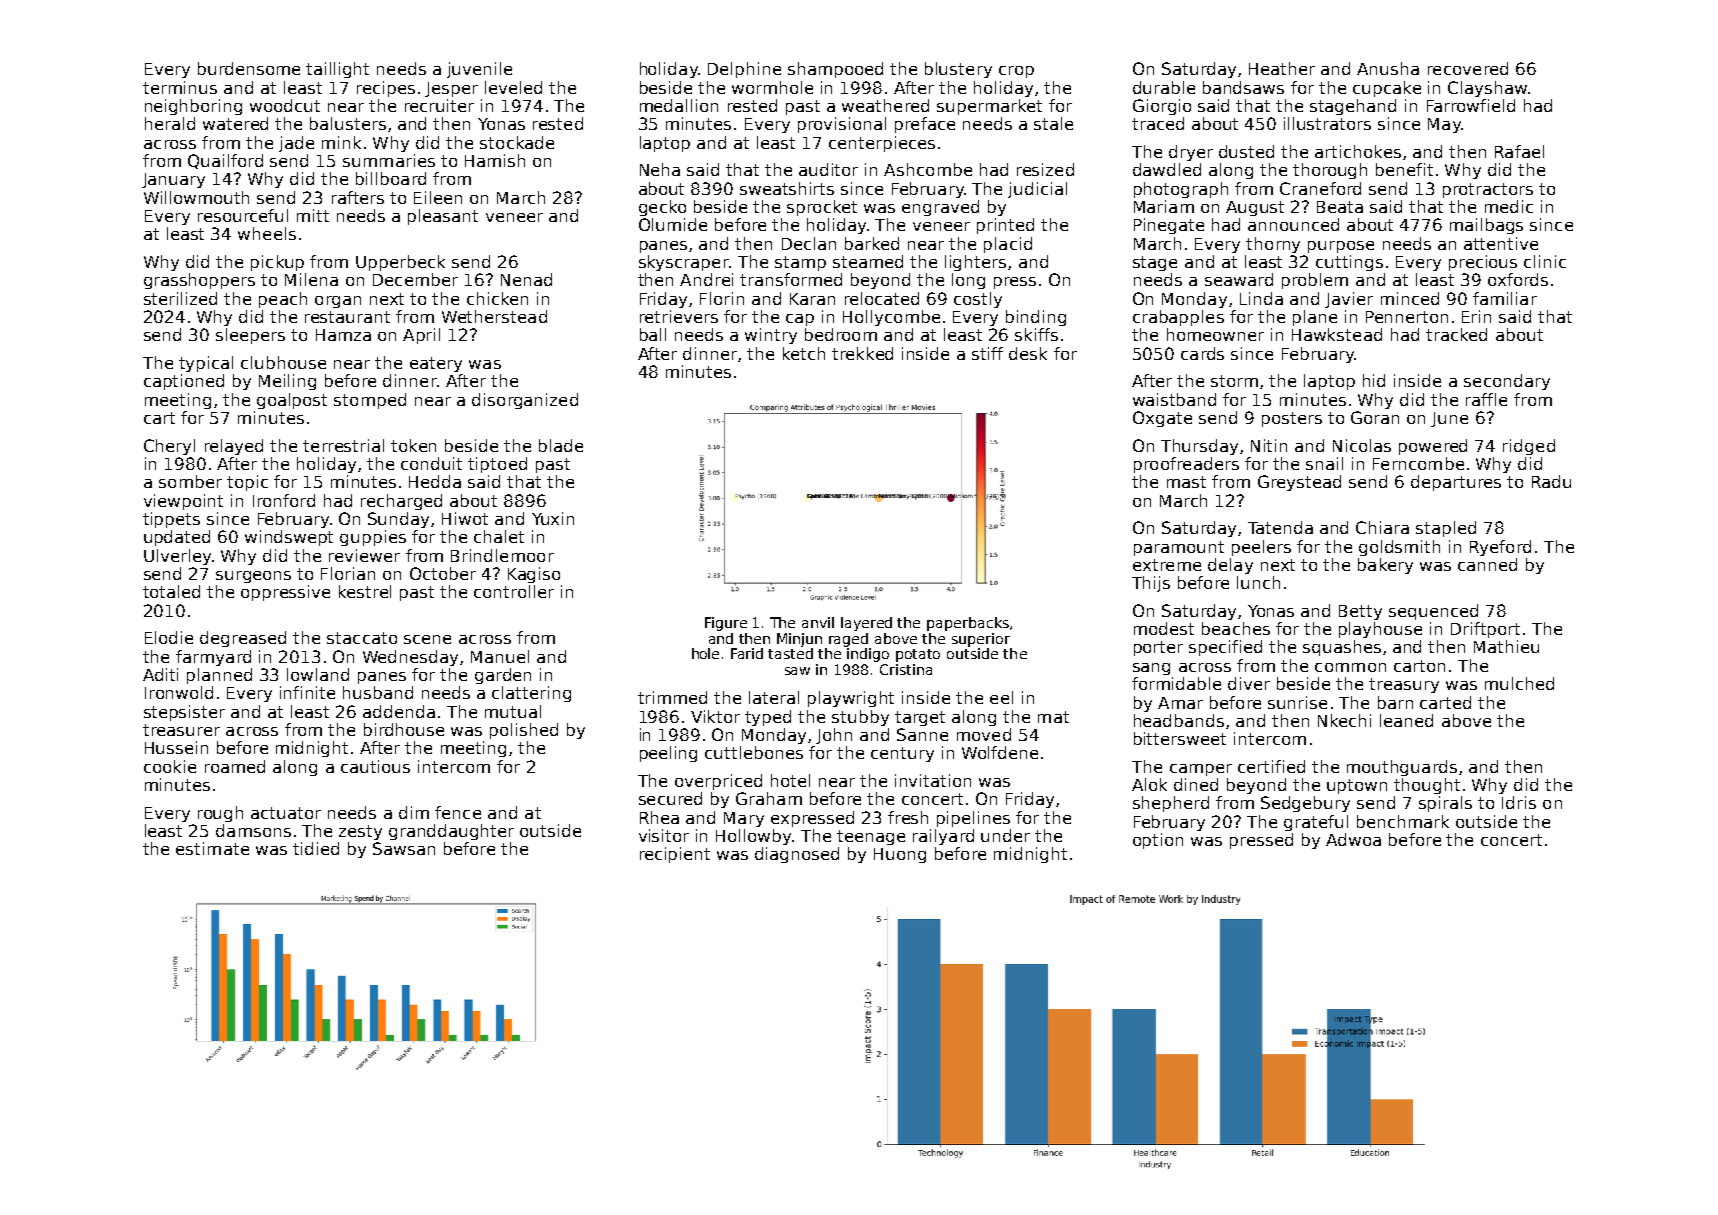 The width and height of the page is (1718, 1215). I want to click on shampooed, so click(835, 70).
